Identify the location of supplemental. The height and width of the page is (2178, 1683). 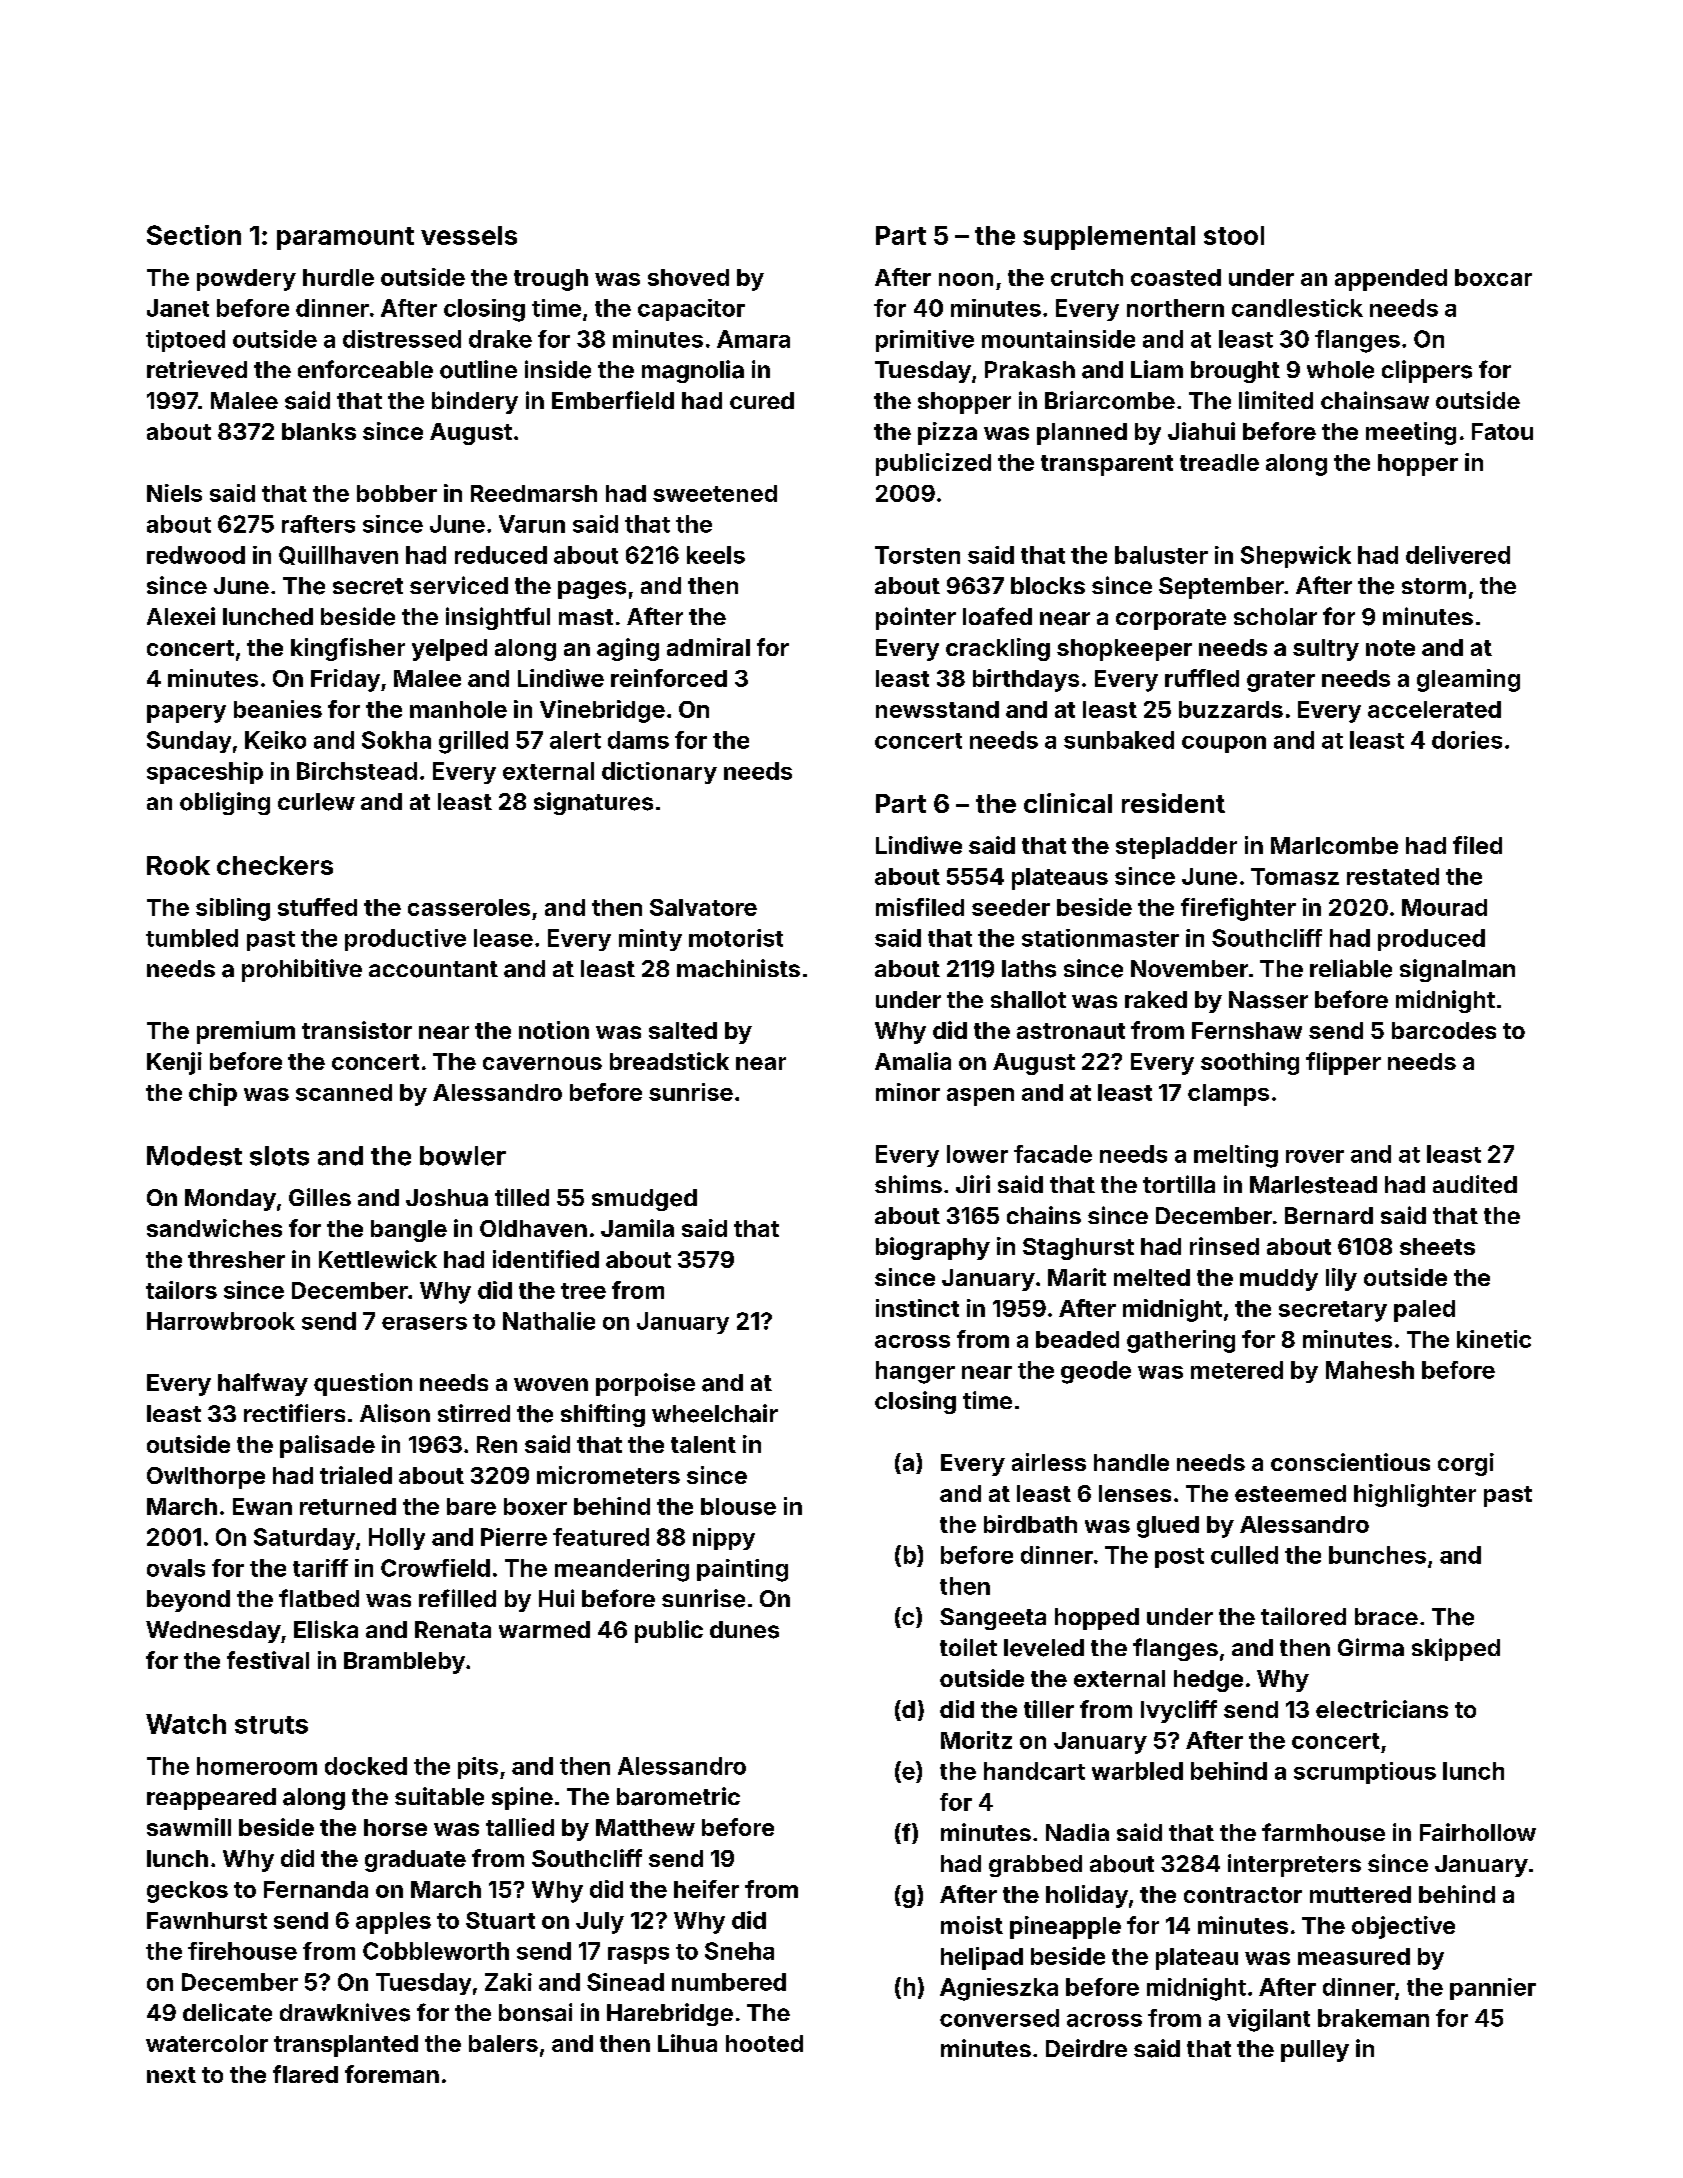
(1109, 238).
